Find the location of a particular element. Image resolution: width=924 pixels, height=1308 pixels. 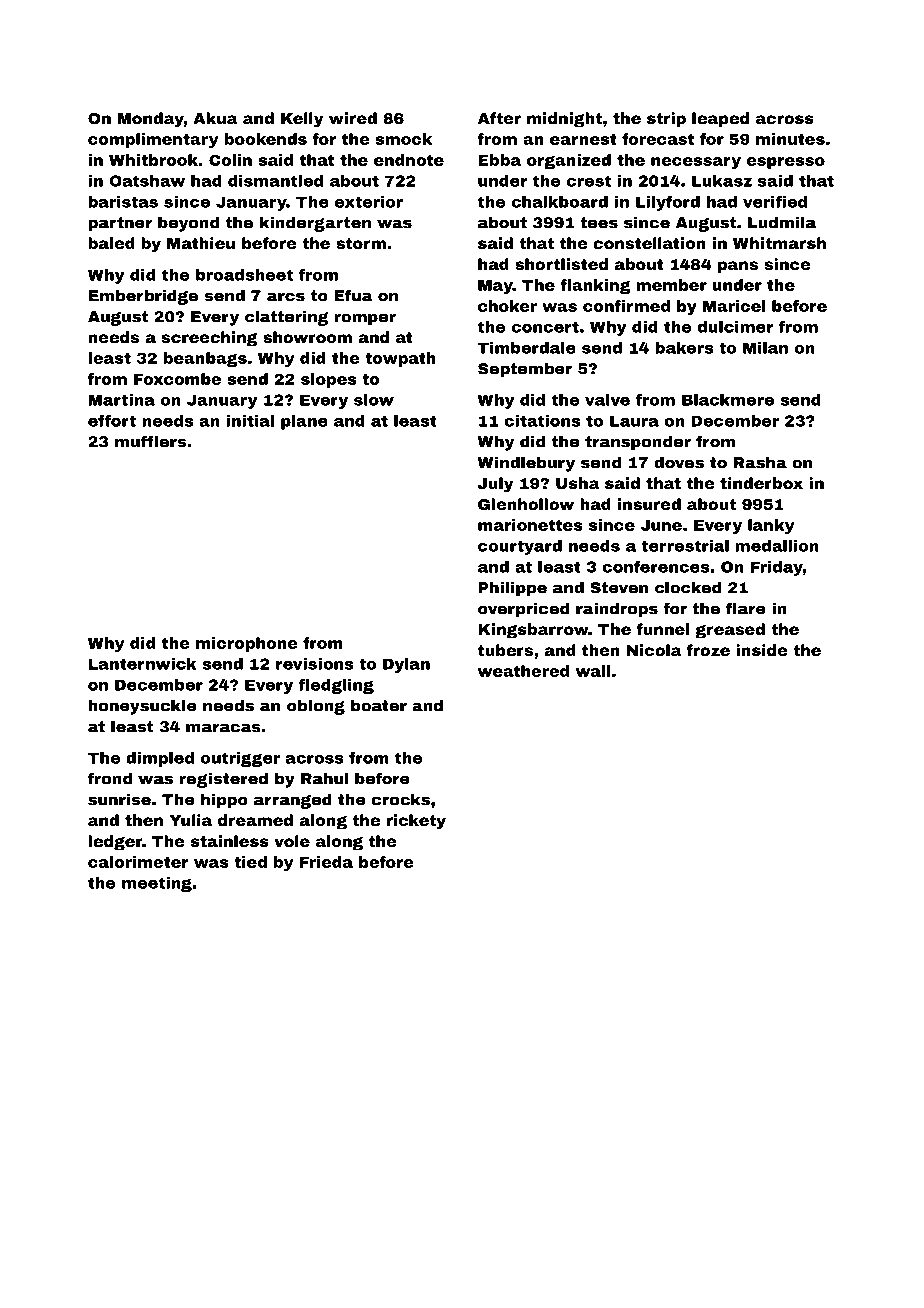

crocks is located at coordinates (401, 799).
